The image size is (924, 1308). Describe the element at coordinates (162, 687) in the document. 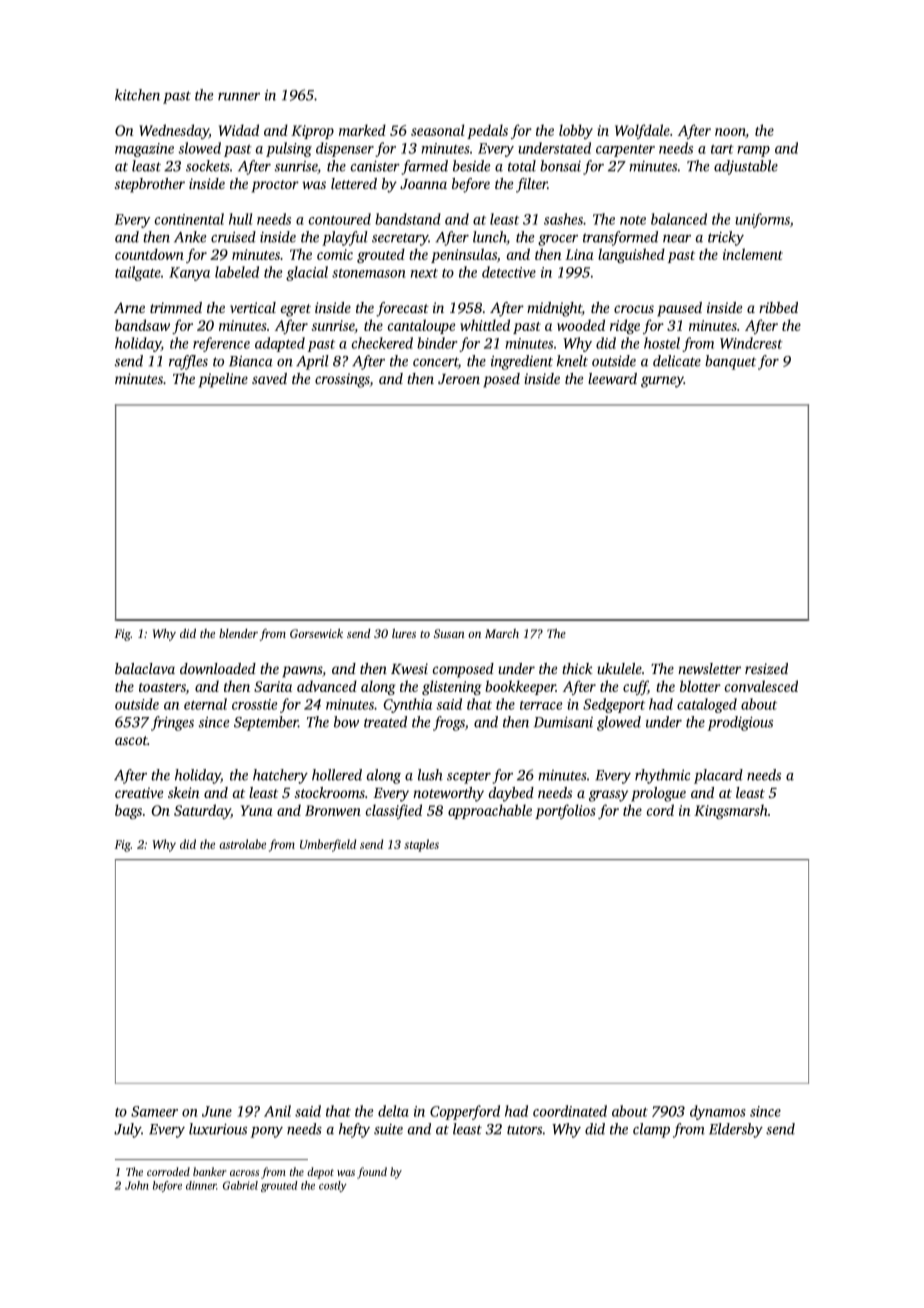

I see `toasters` at that location.
